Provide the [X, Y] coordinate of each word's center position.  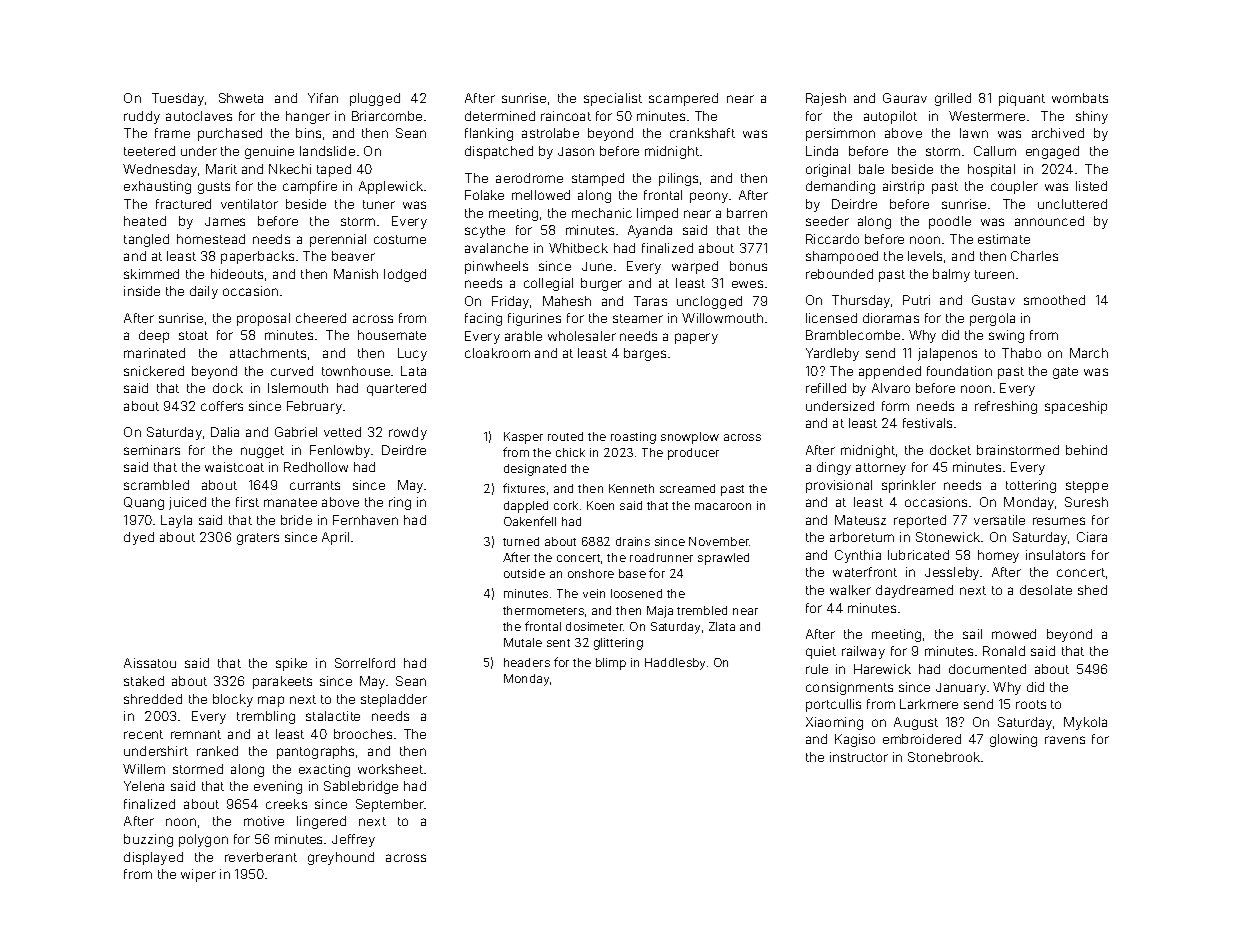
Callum [995, 151]
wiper [198, 875]
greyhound [341, 858]
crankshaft [702, 133]
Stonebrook [944, 757]
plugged [375, 99]
